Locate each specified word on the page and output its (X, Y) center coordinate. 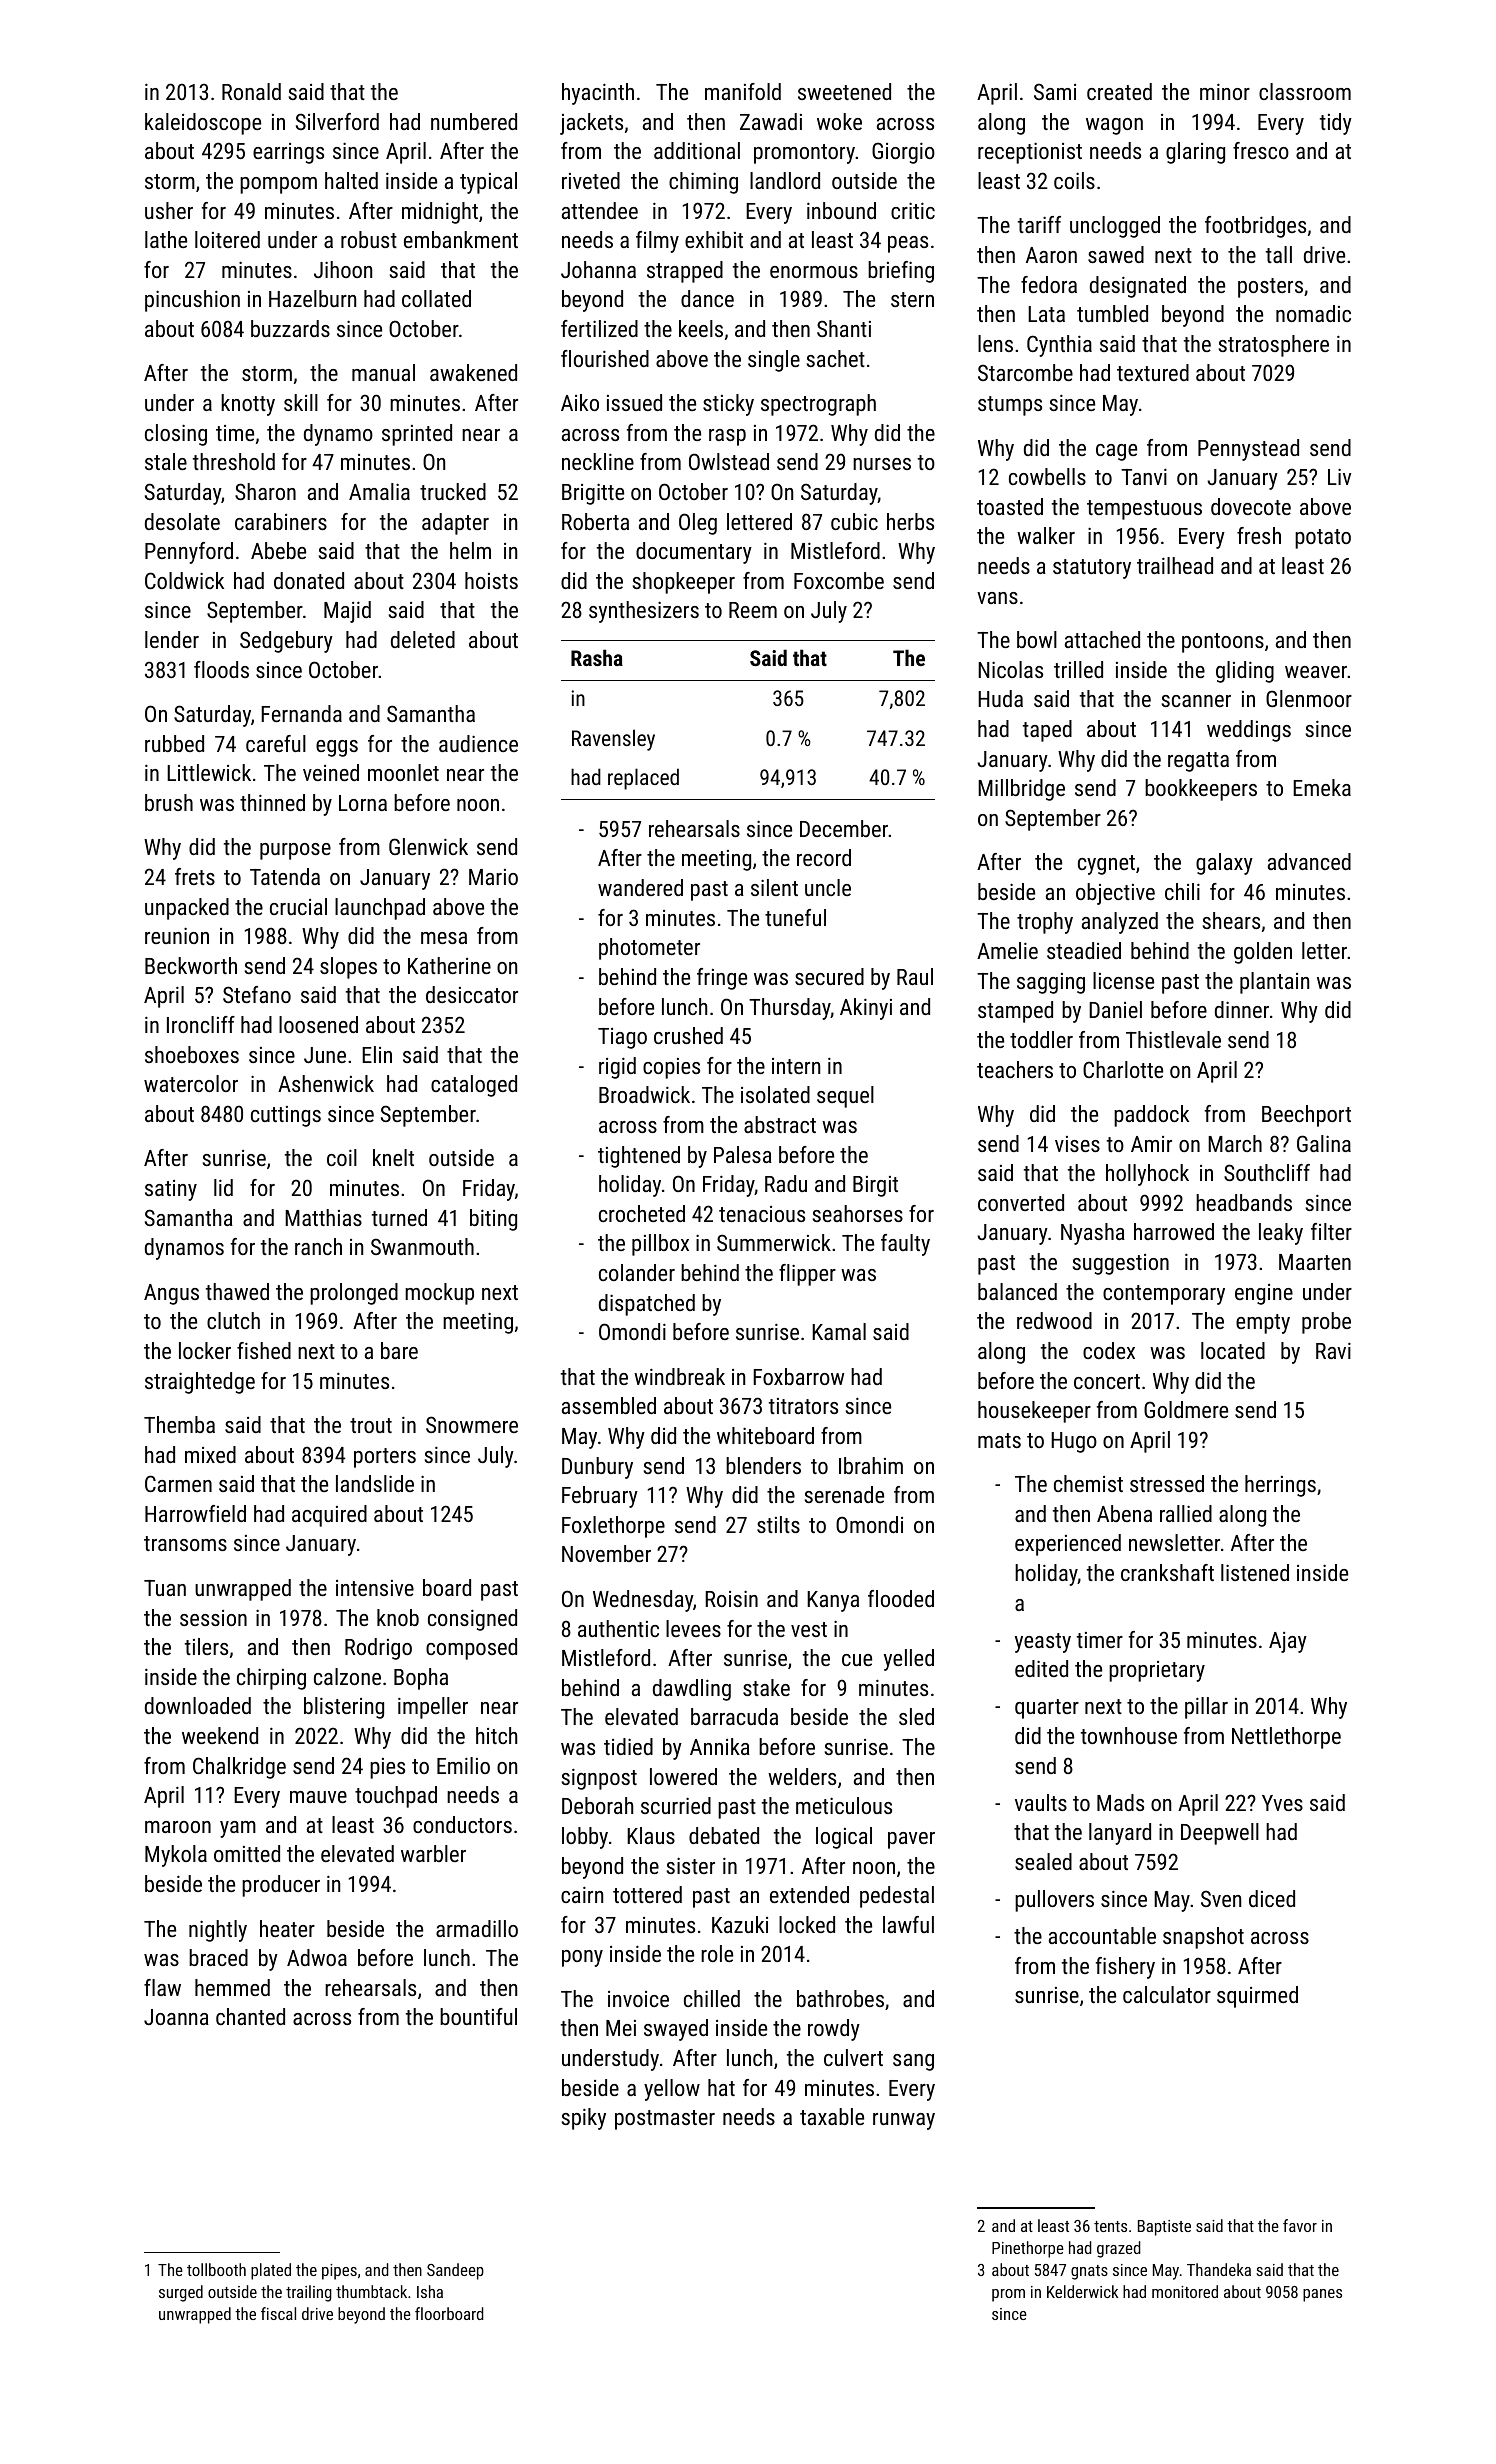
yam (238, 1829)
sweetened (844, 91)
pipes (339, 2272)
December (844, 828)
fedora (1049, 284)
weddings (1249, 731)
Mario (493, 877)
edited (1041, 1668)
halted (351, 180)
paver (911, 1840)
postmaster (665, 2120)
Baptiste (1164, 2228)
